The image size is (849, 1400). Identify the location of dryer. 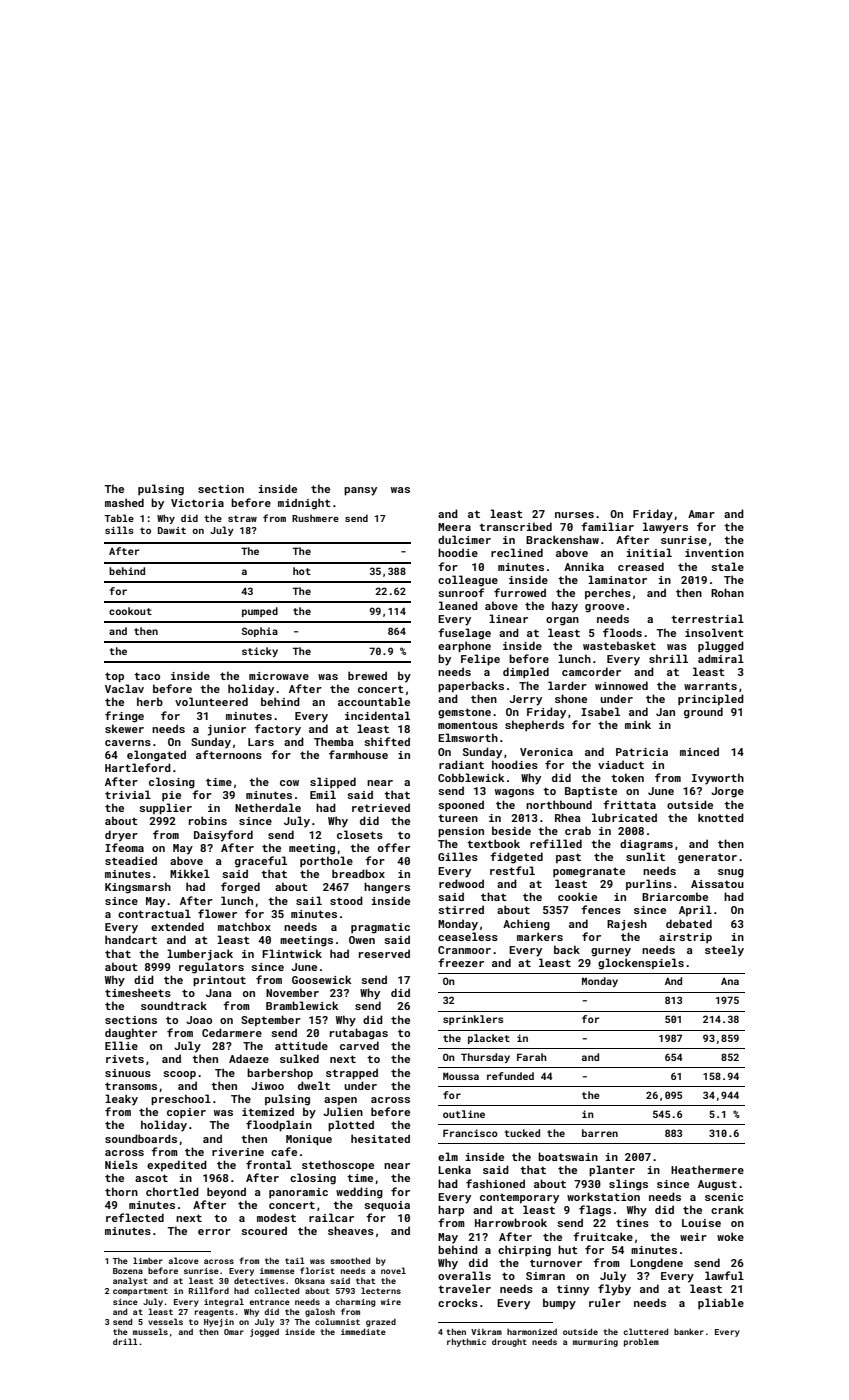
(121, 836).
